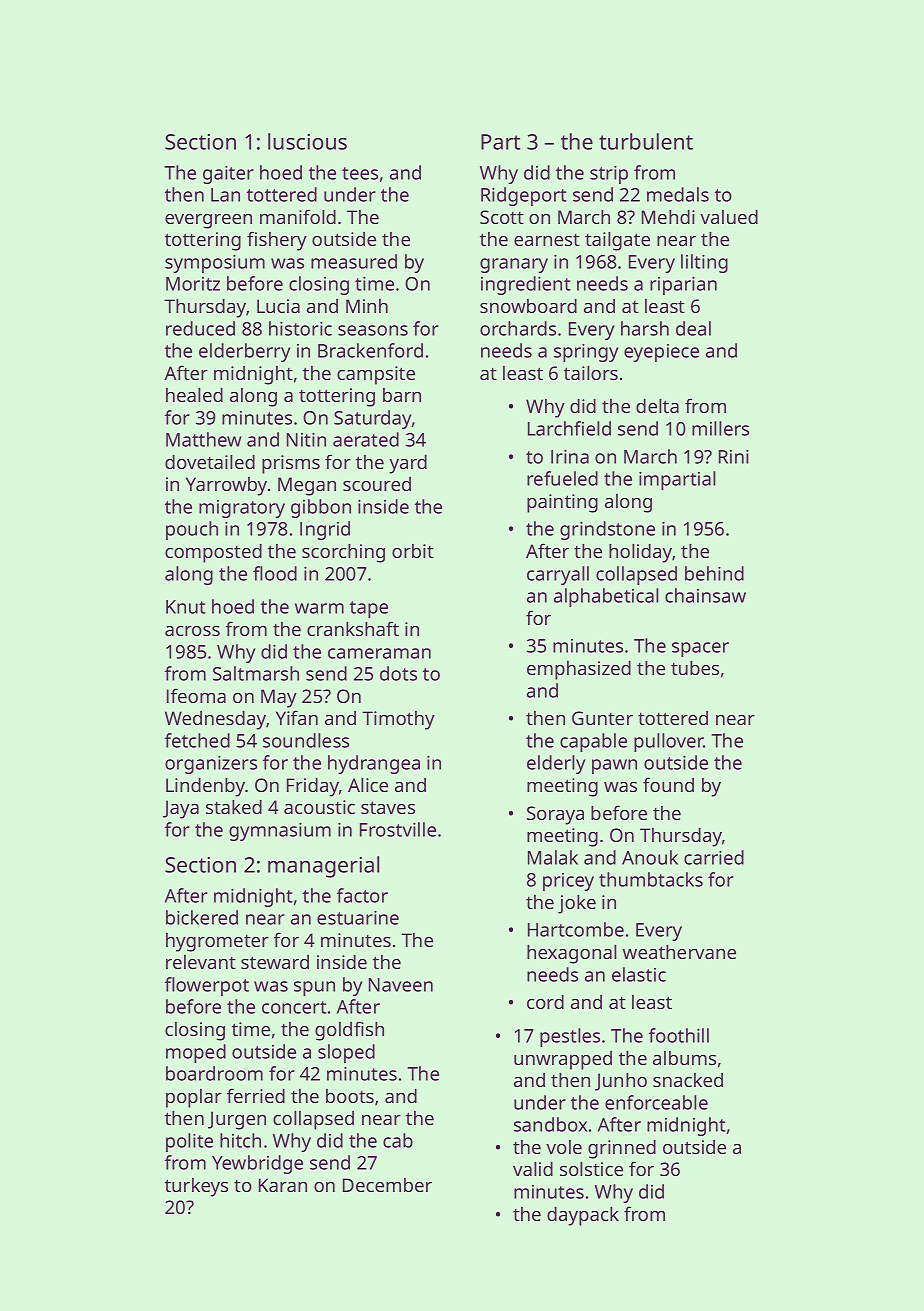 The image size is (924, 1311). What do you see at coordinates (583, 1216) in the screenshot?
I see `daypack` at bounding box center [583, 1216].
